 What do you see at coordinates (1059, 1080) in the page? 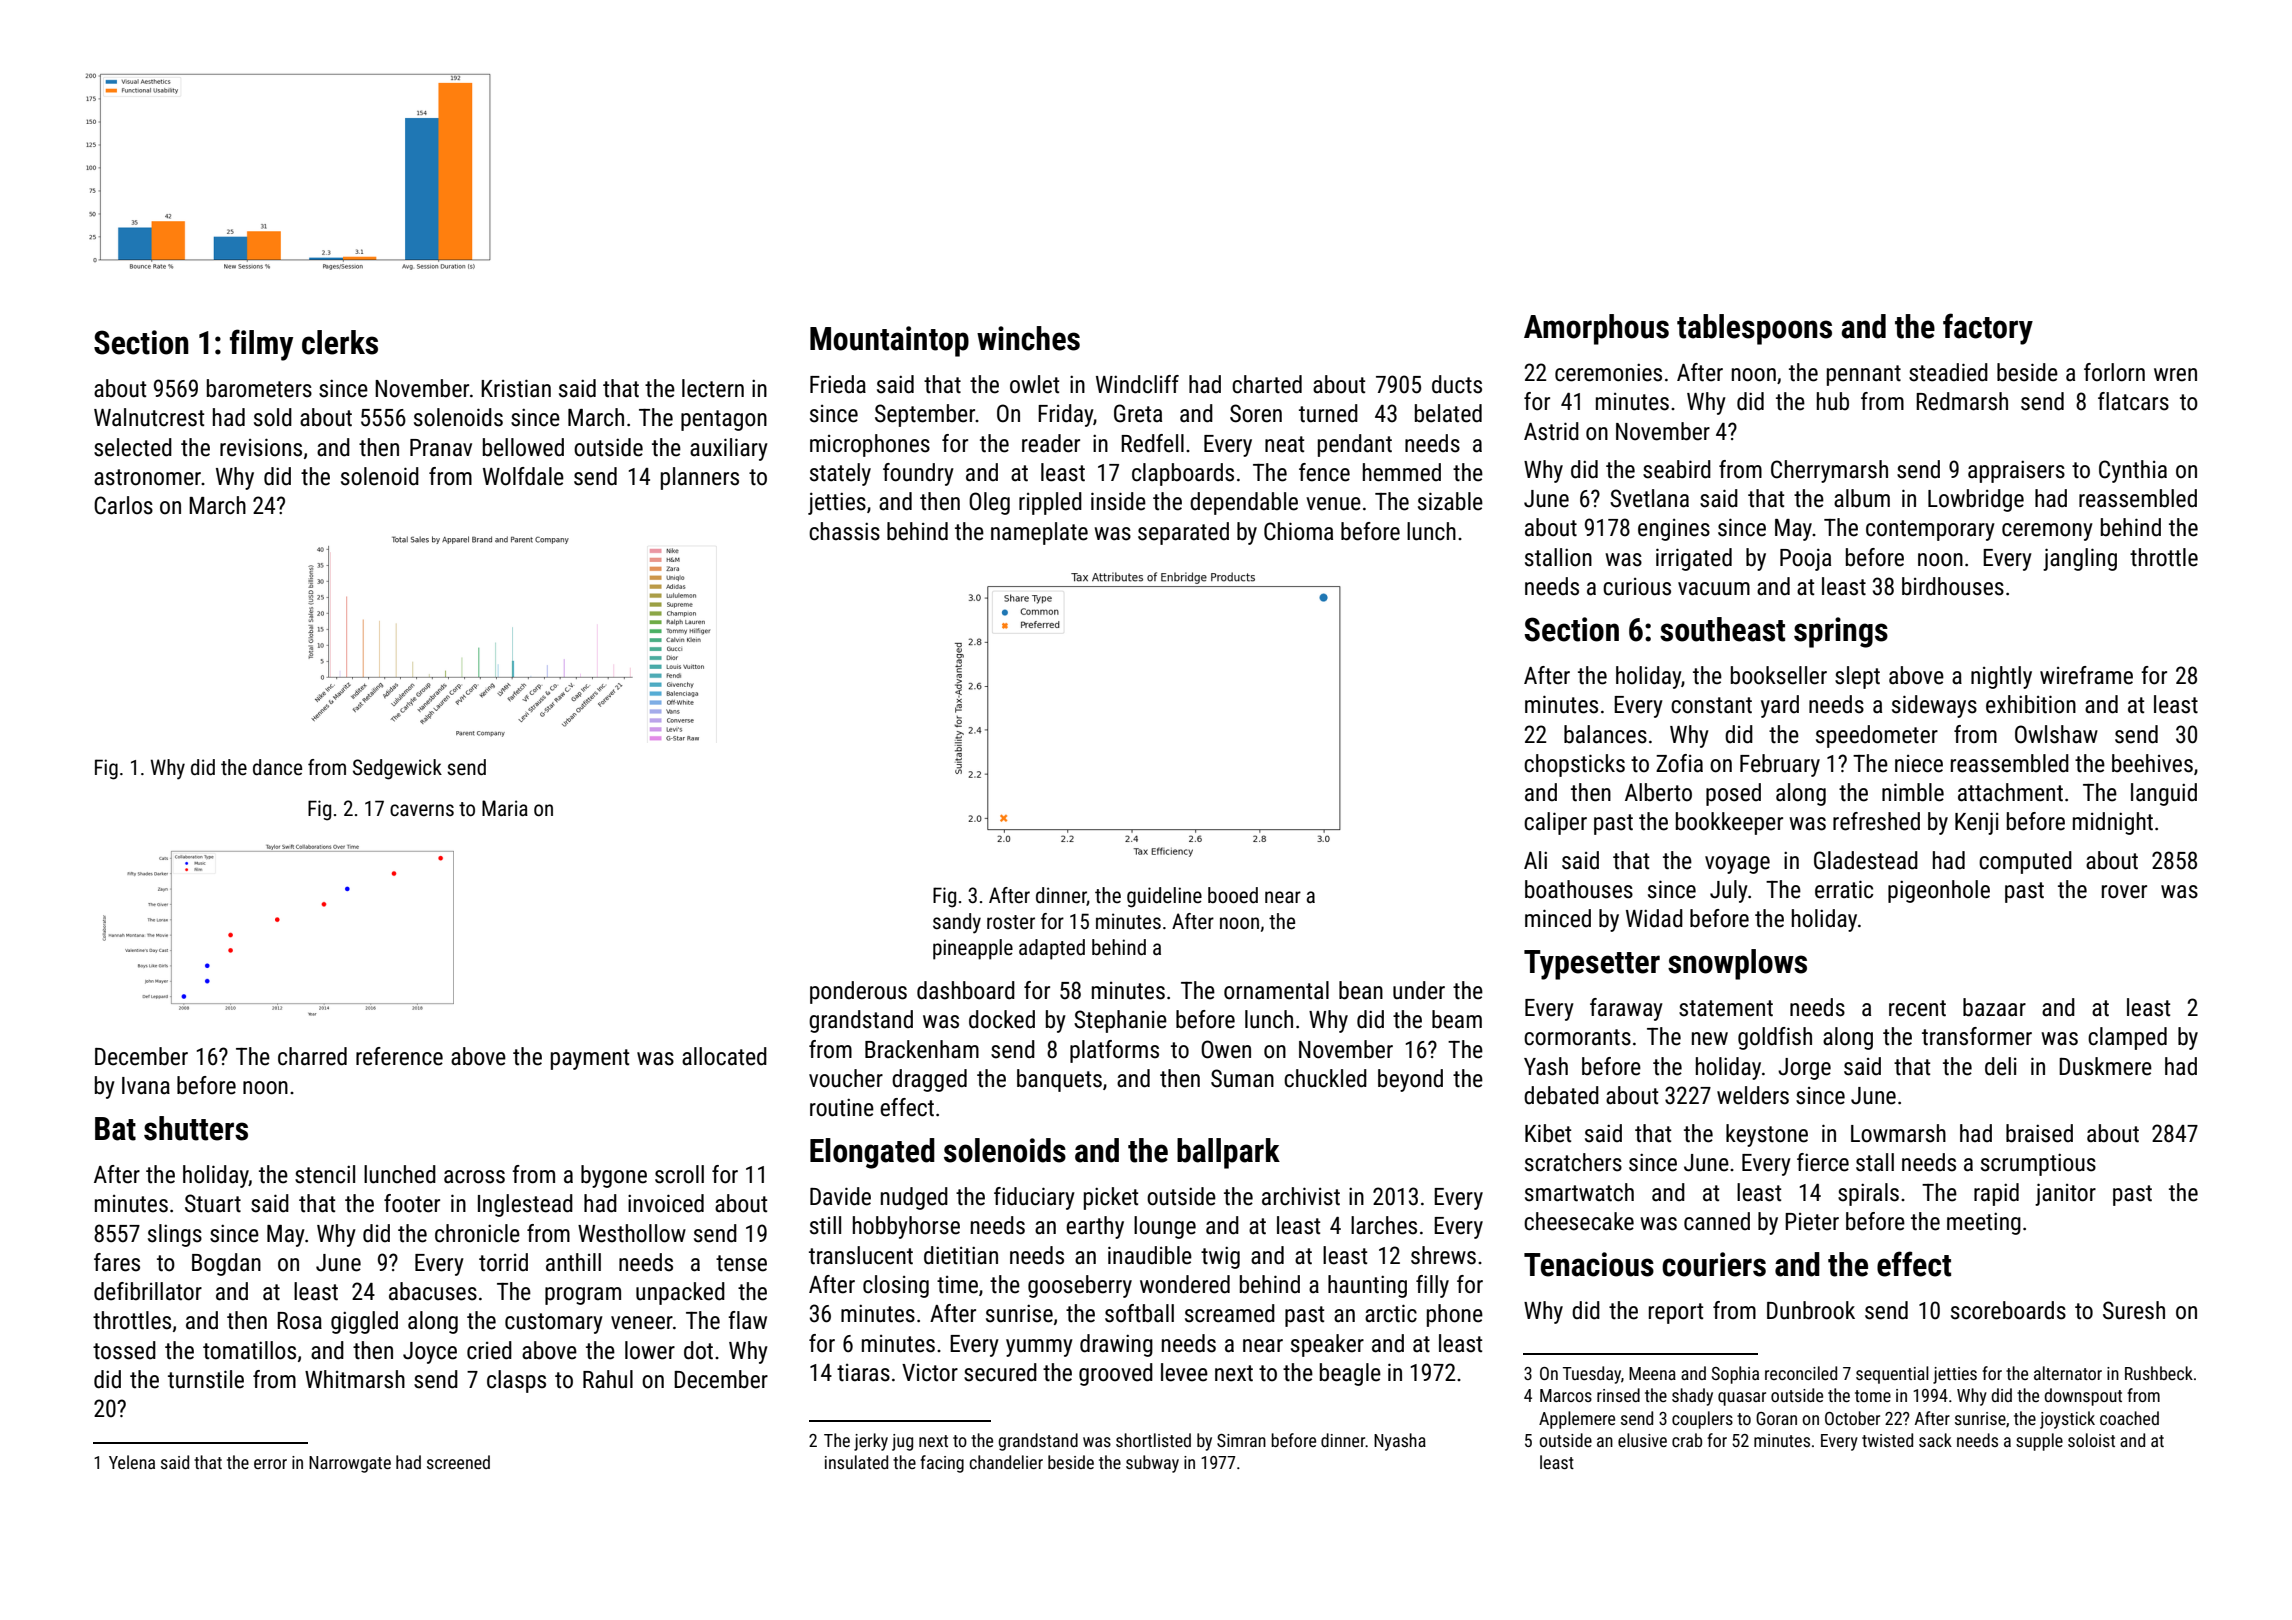
I see `banquets` at bounding box center [1059, 1080].
